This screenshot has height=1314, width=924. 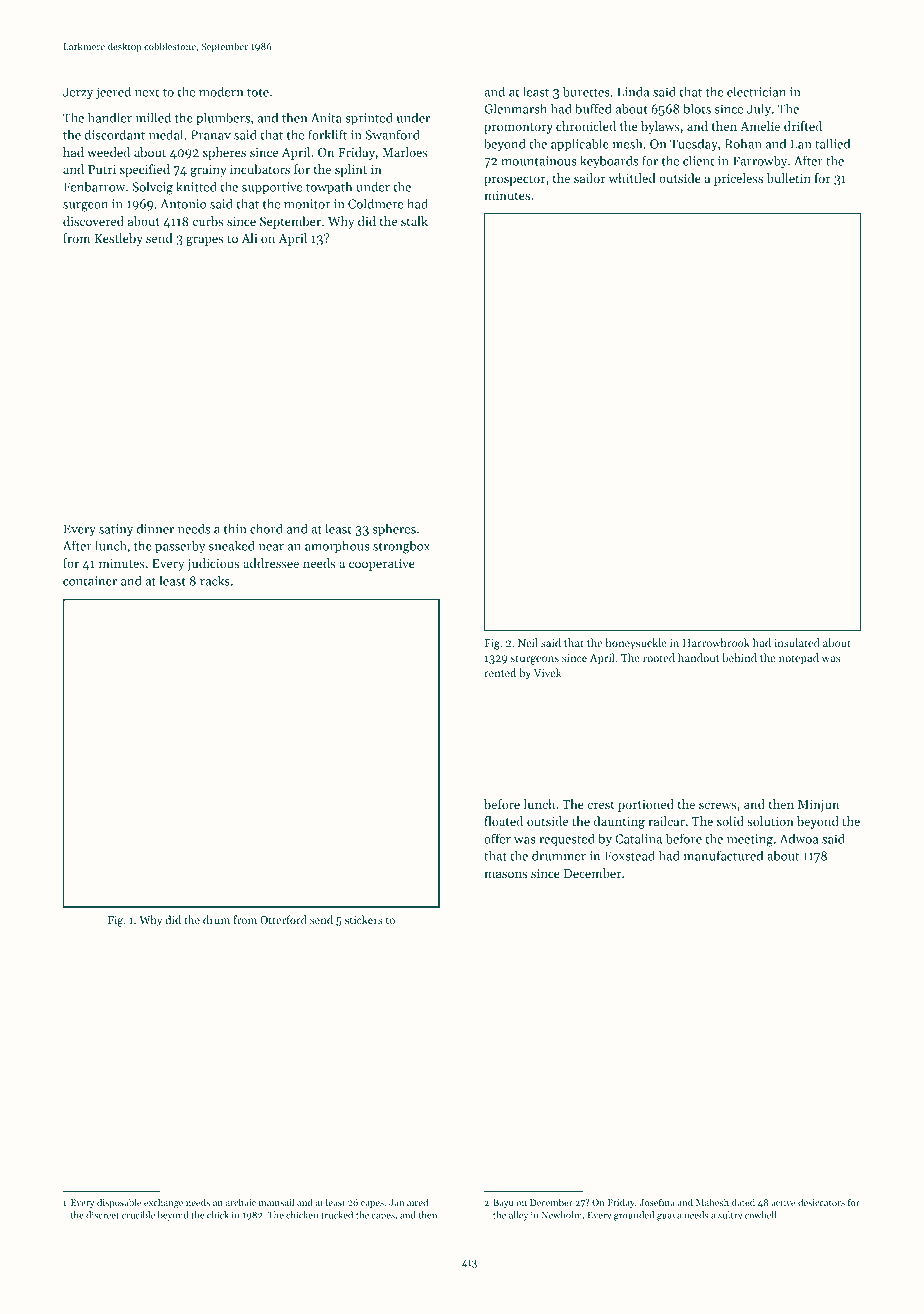 I want to click on bulletin, so click(x=789, y=178).
